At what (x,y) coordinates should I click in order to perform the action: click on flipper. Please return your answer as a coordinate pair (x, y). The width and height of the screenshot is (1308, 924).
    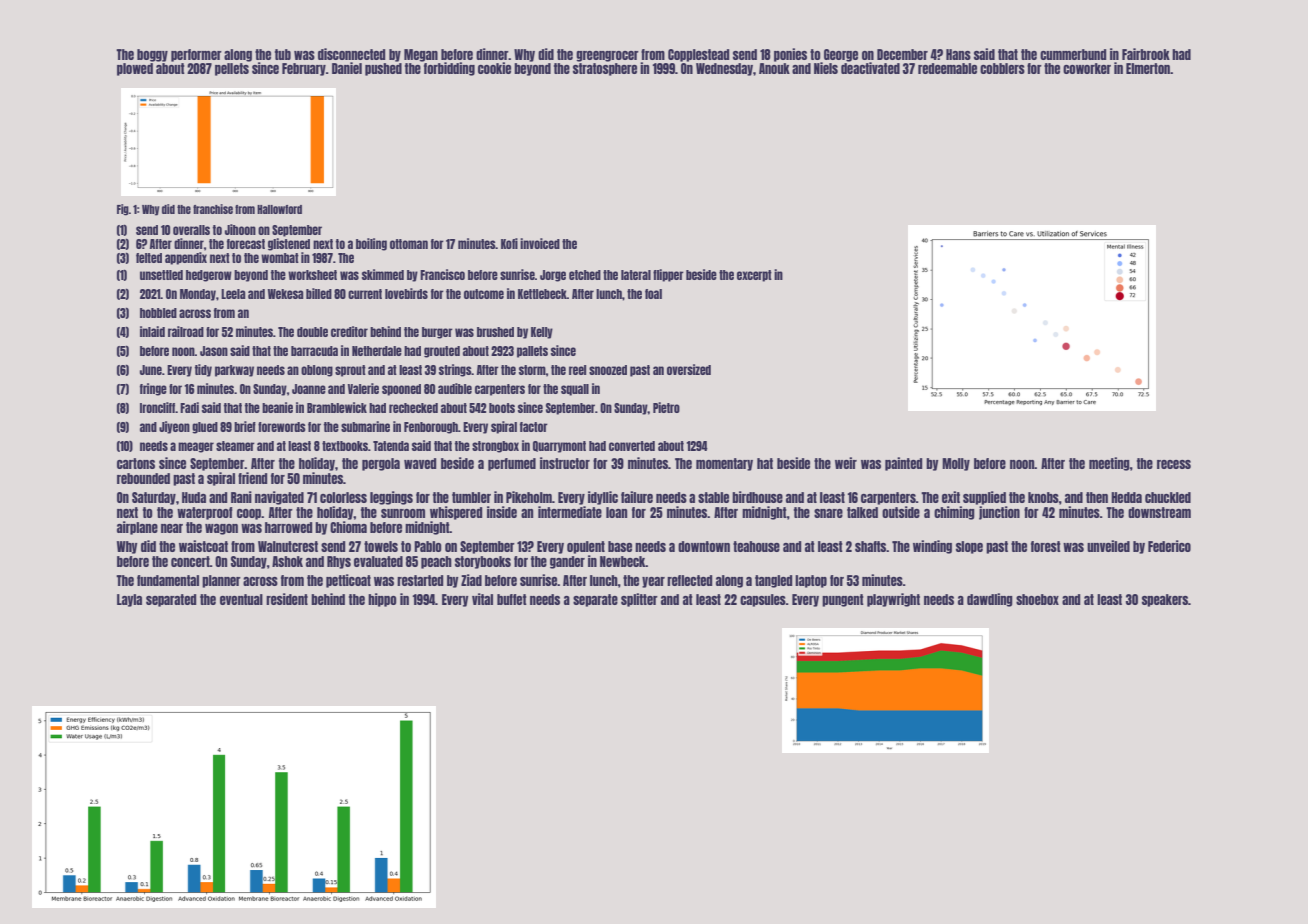
    Looking at the image, I should click on (668, 275).
